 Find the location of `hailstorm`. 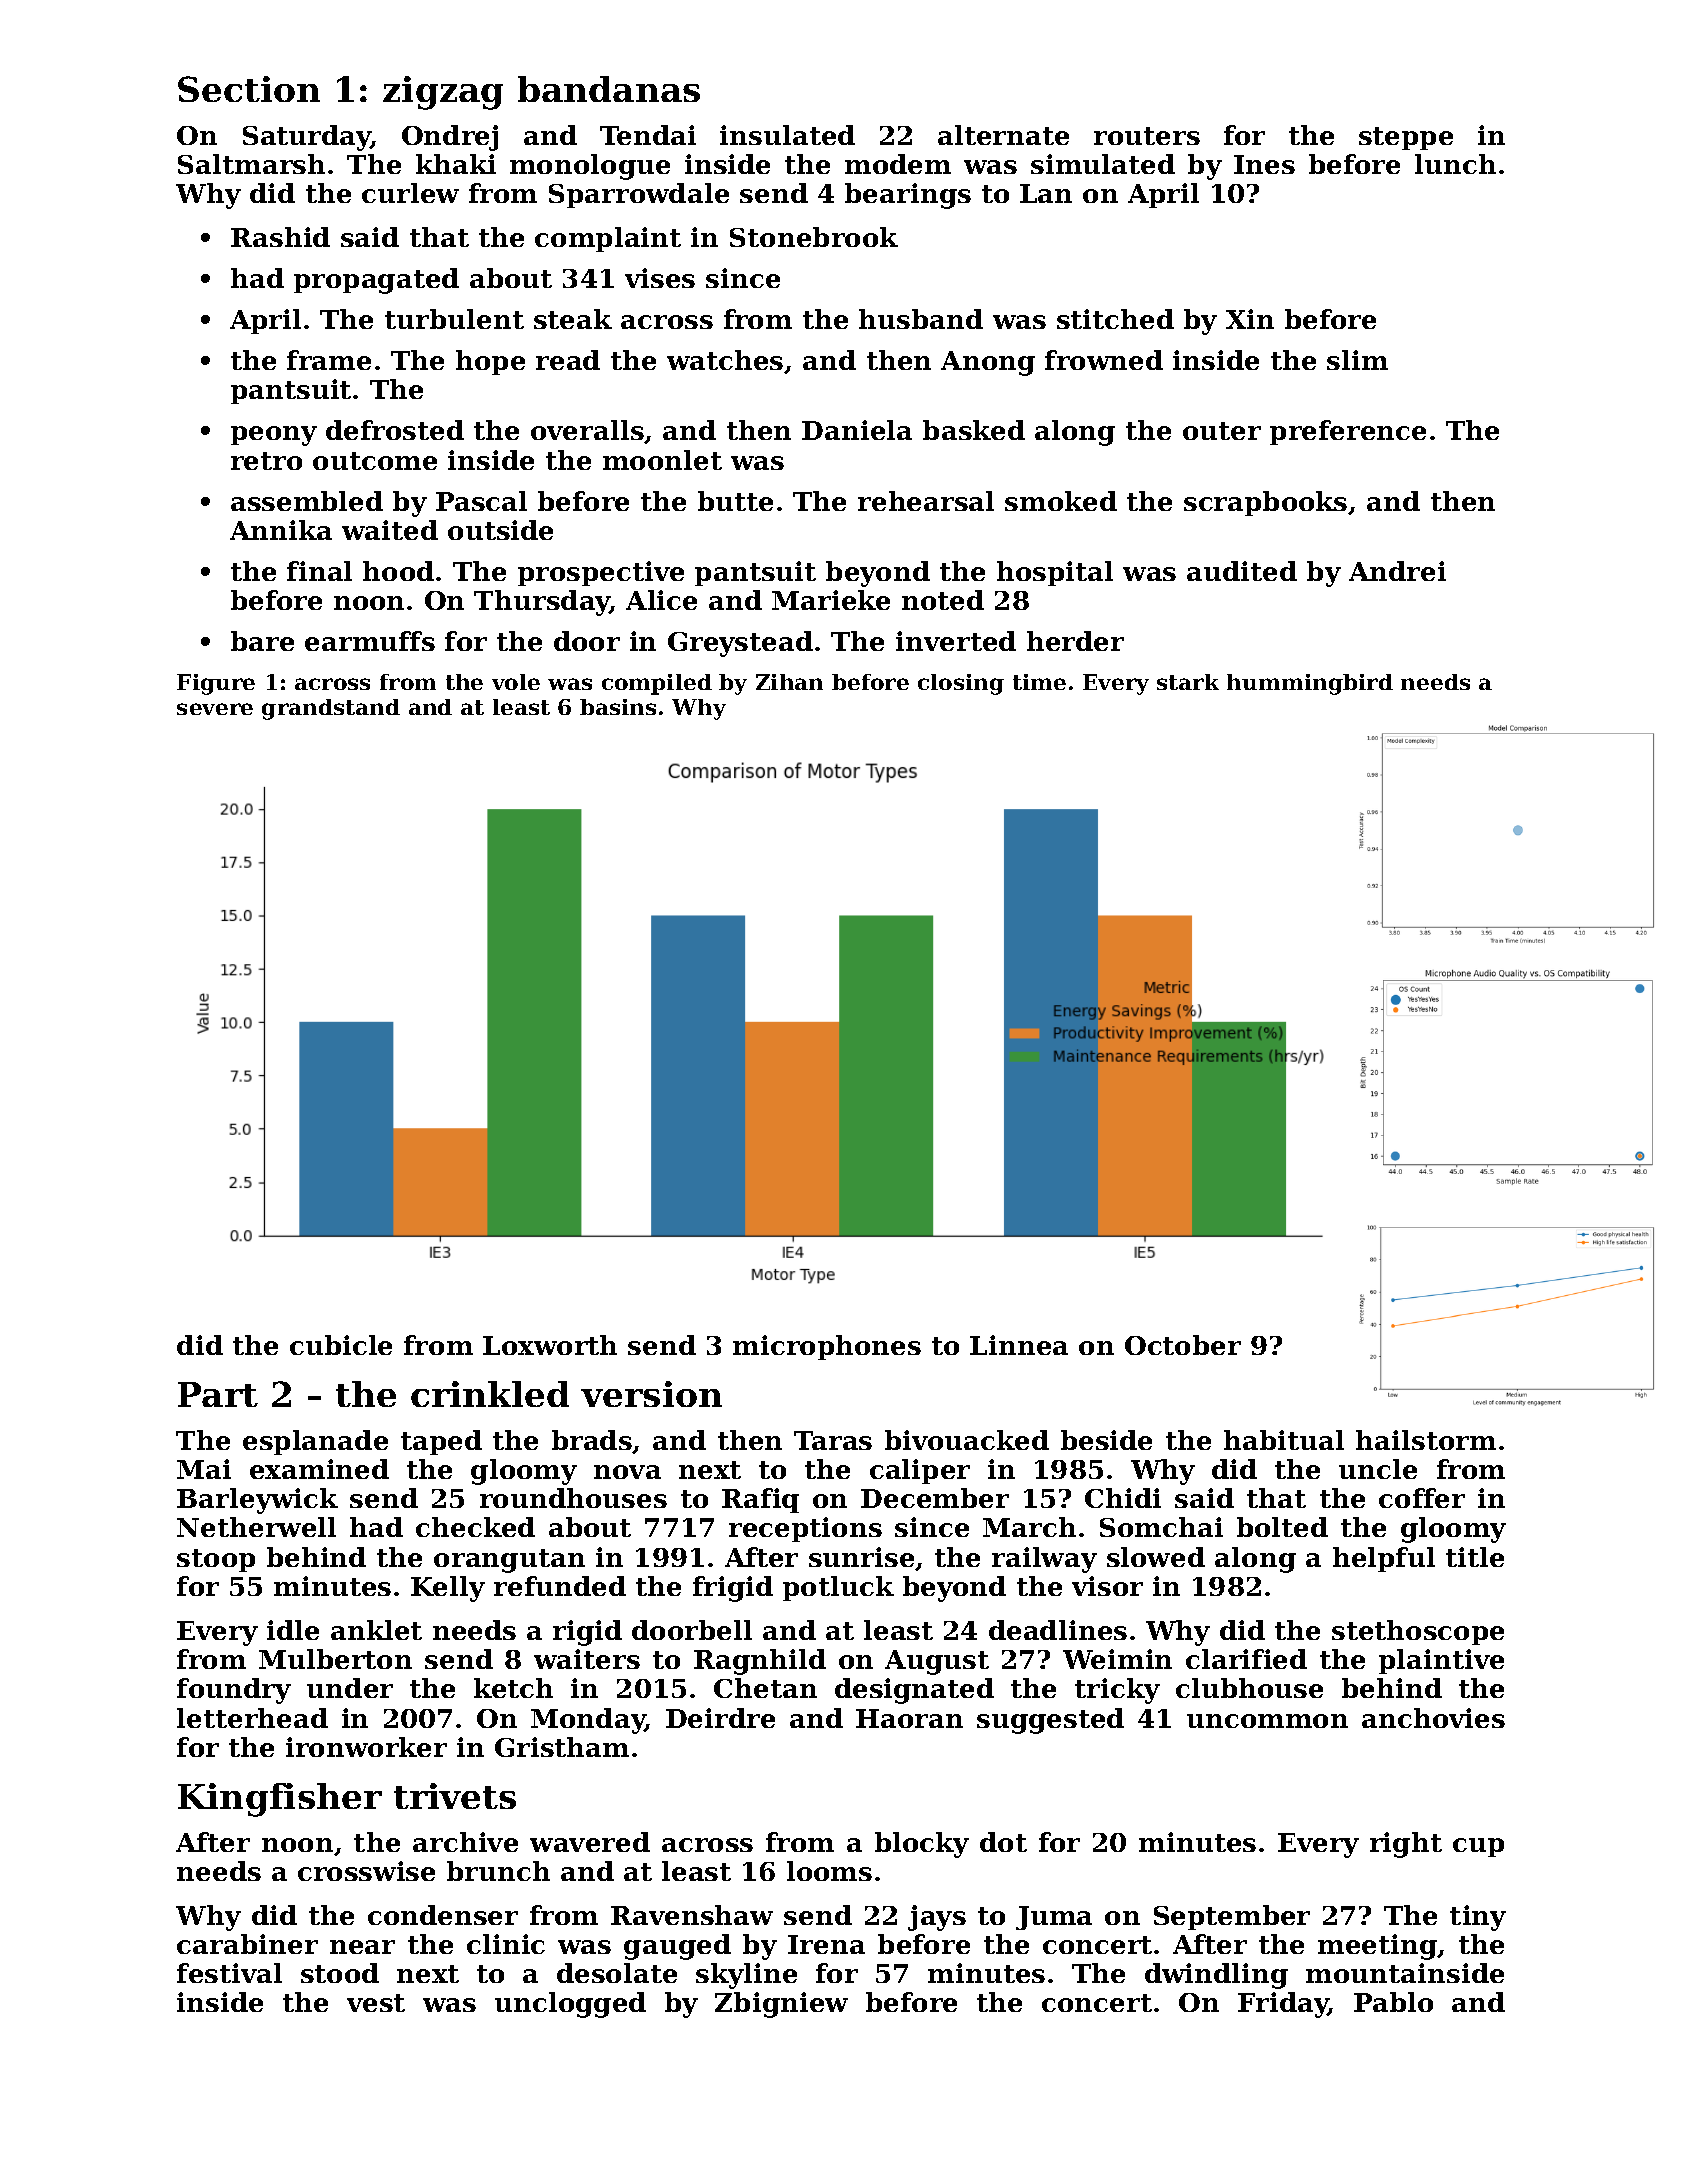

hailstorm is located at coordinates (1426, 1440).
